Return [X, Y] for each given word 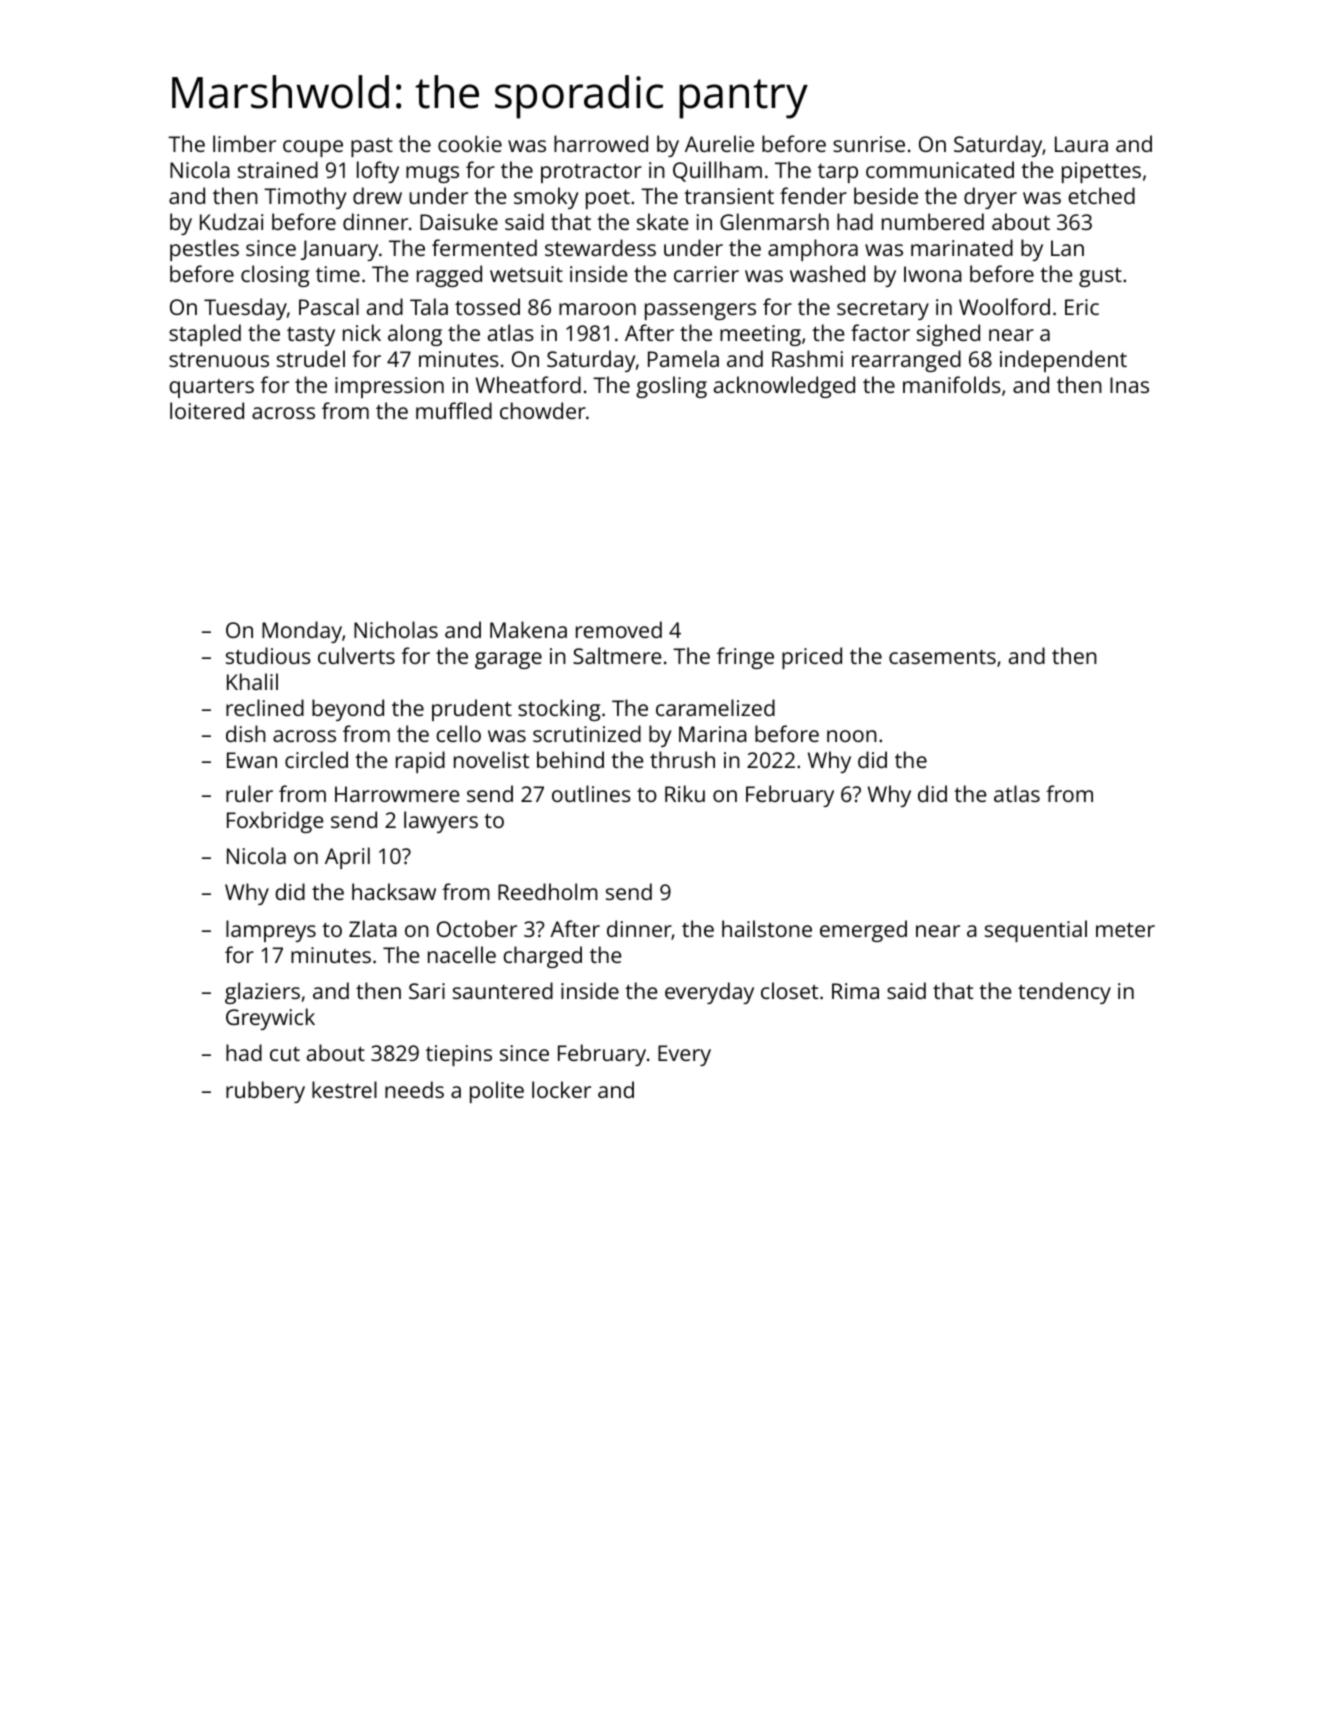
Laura [1081, 144]
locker [561, 1089]
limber [244, 143]
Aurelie [719, 143]
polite [497, 1092]
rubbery [265, 1092]
